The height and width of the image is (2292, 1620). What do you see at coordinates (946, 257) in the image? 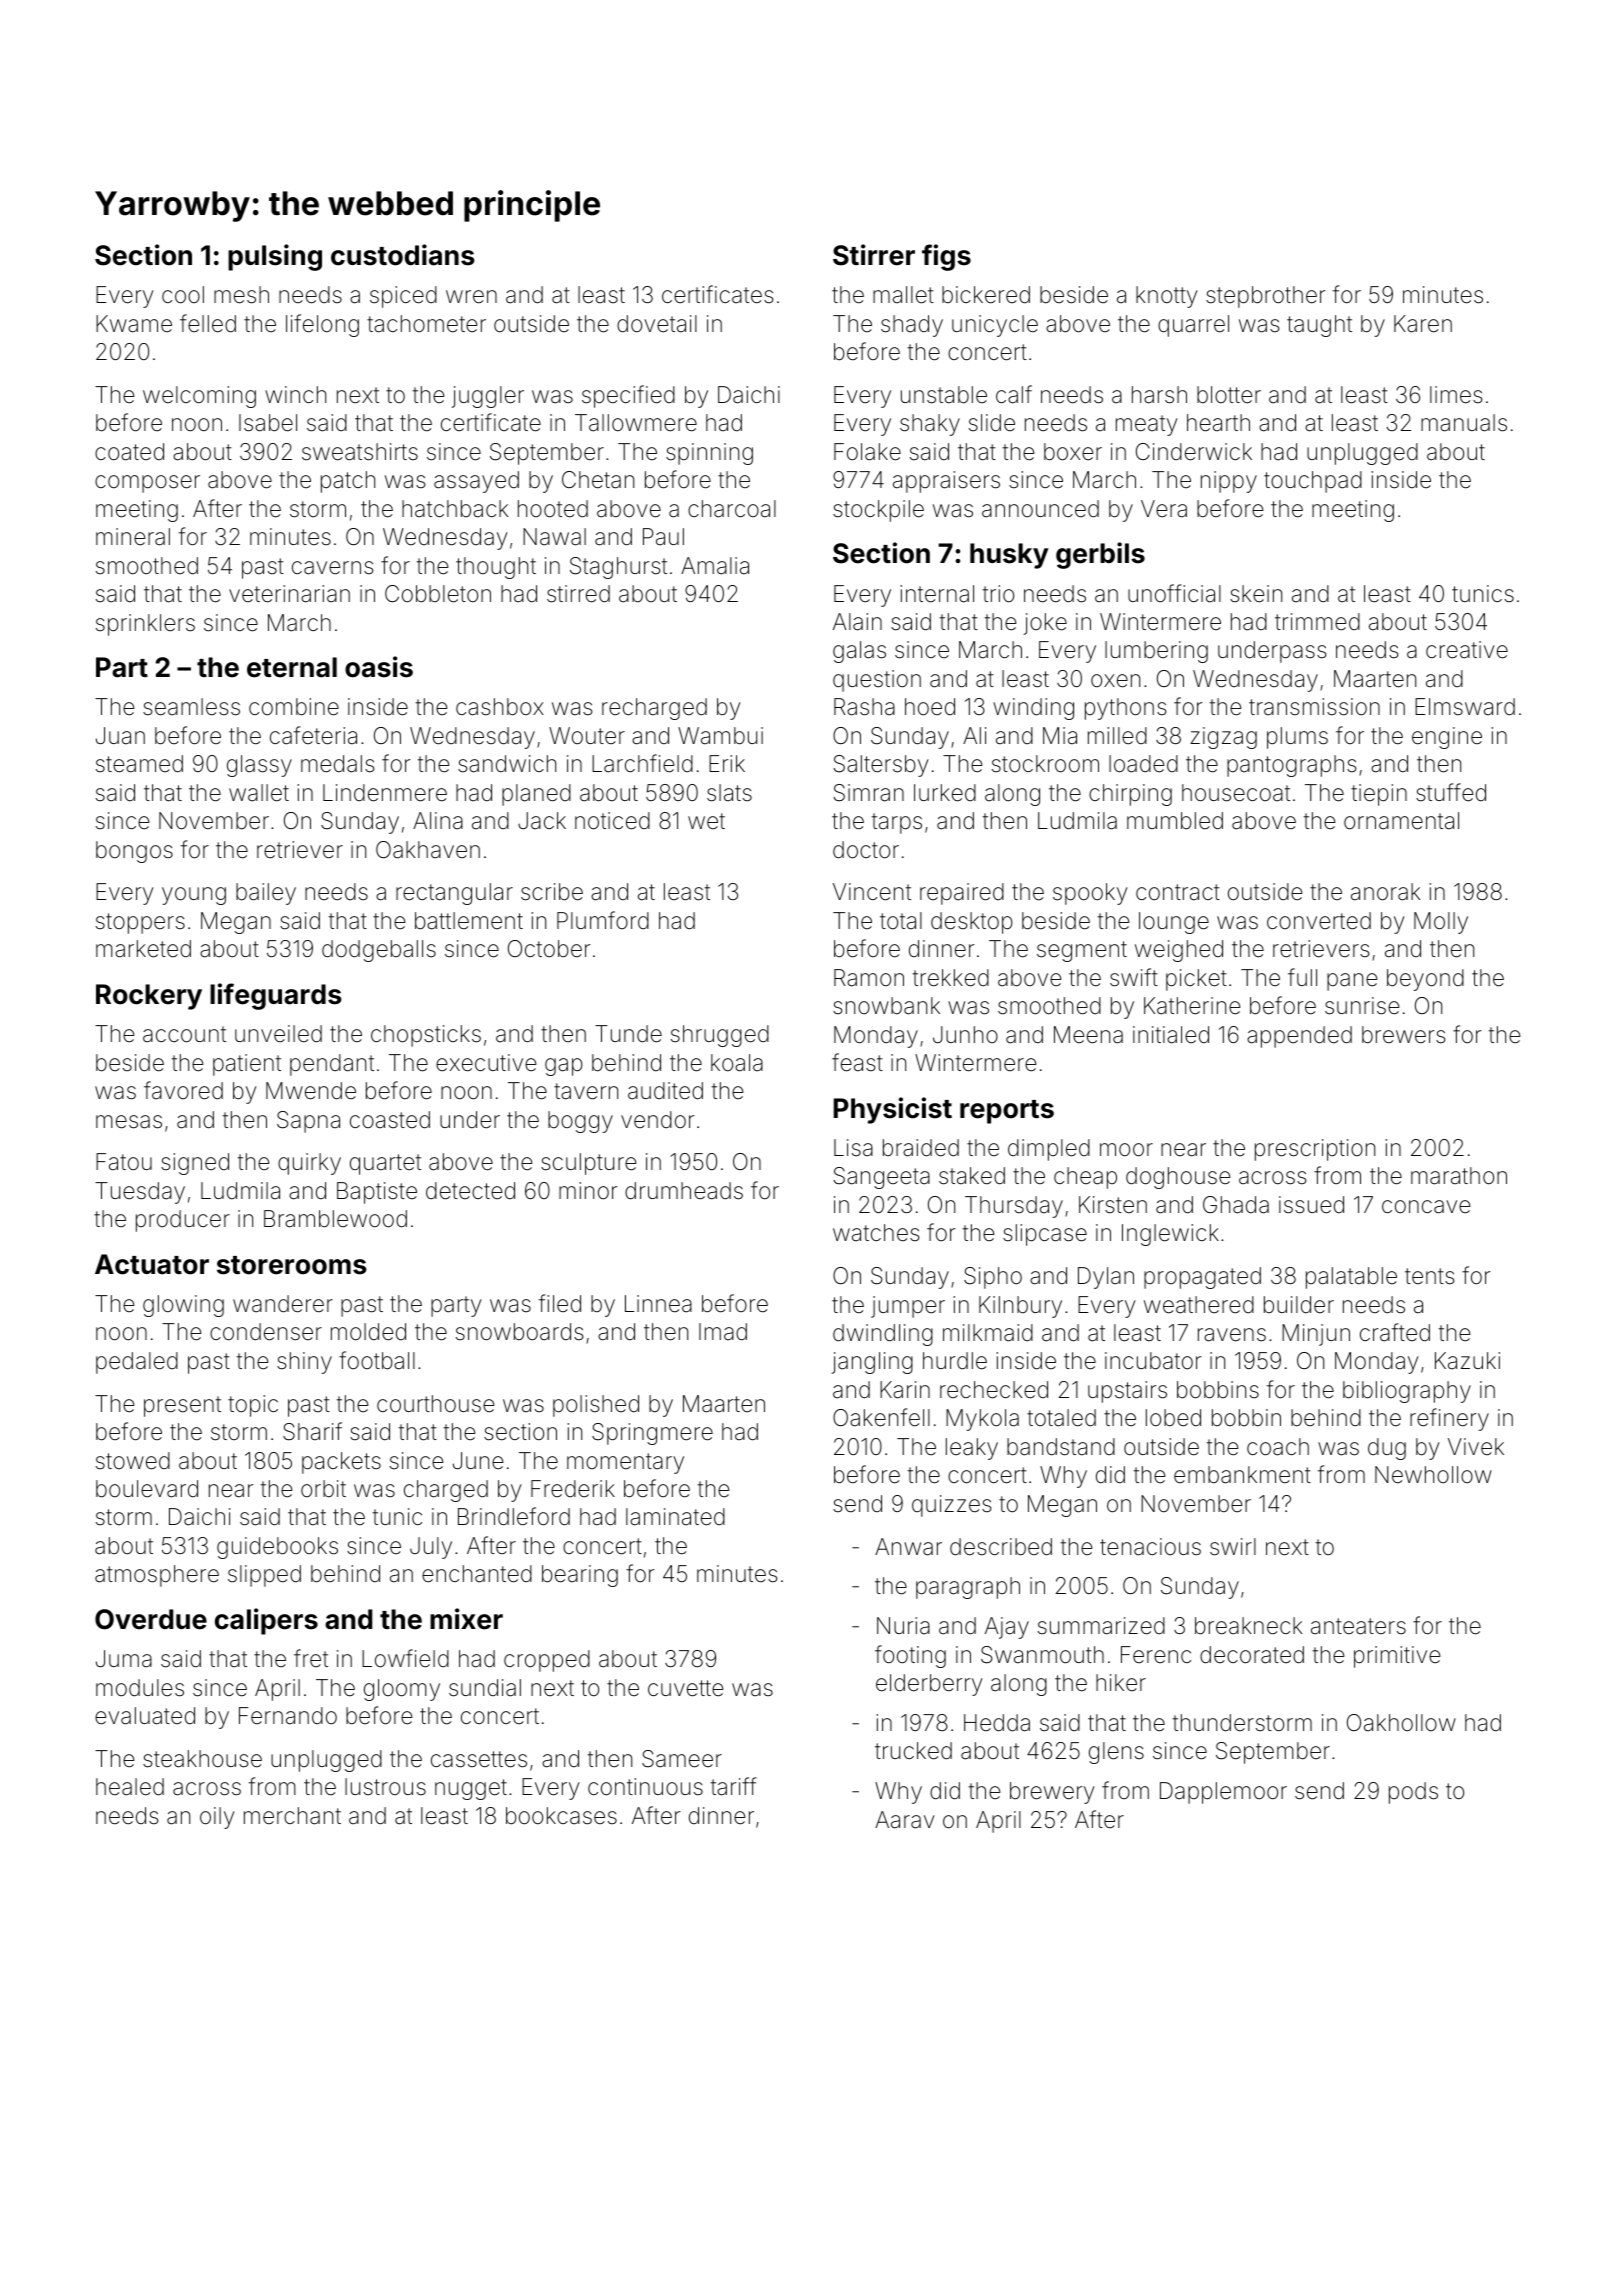
I see `figs` at bounding box center [946, 257].
